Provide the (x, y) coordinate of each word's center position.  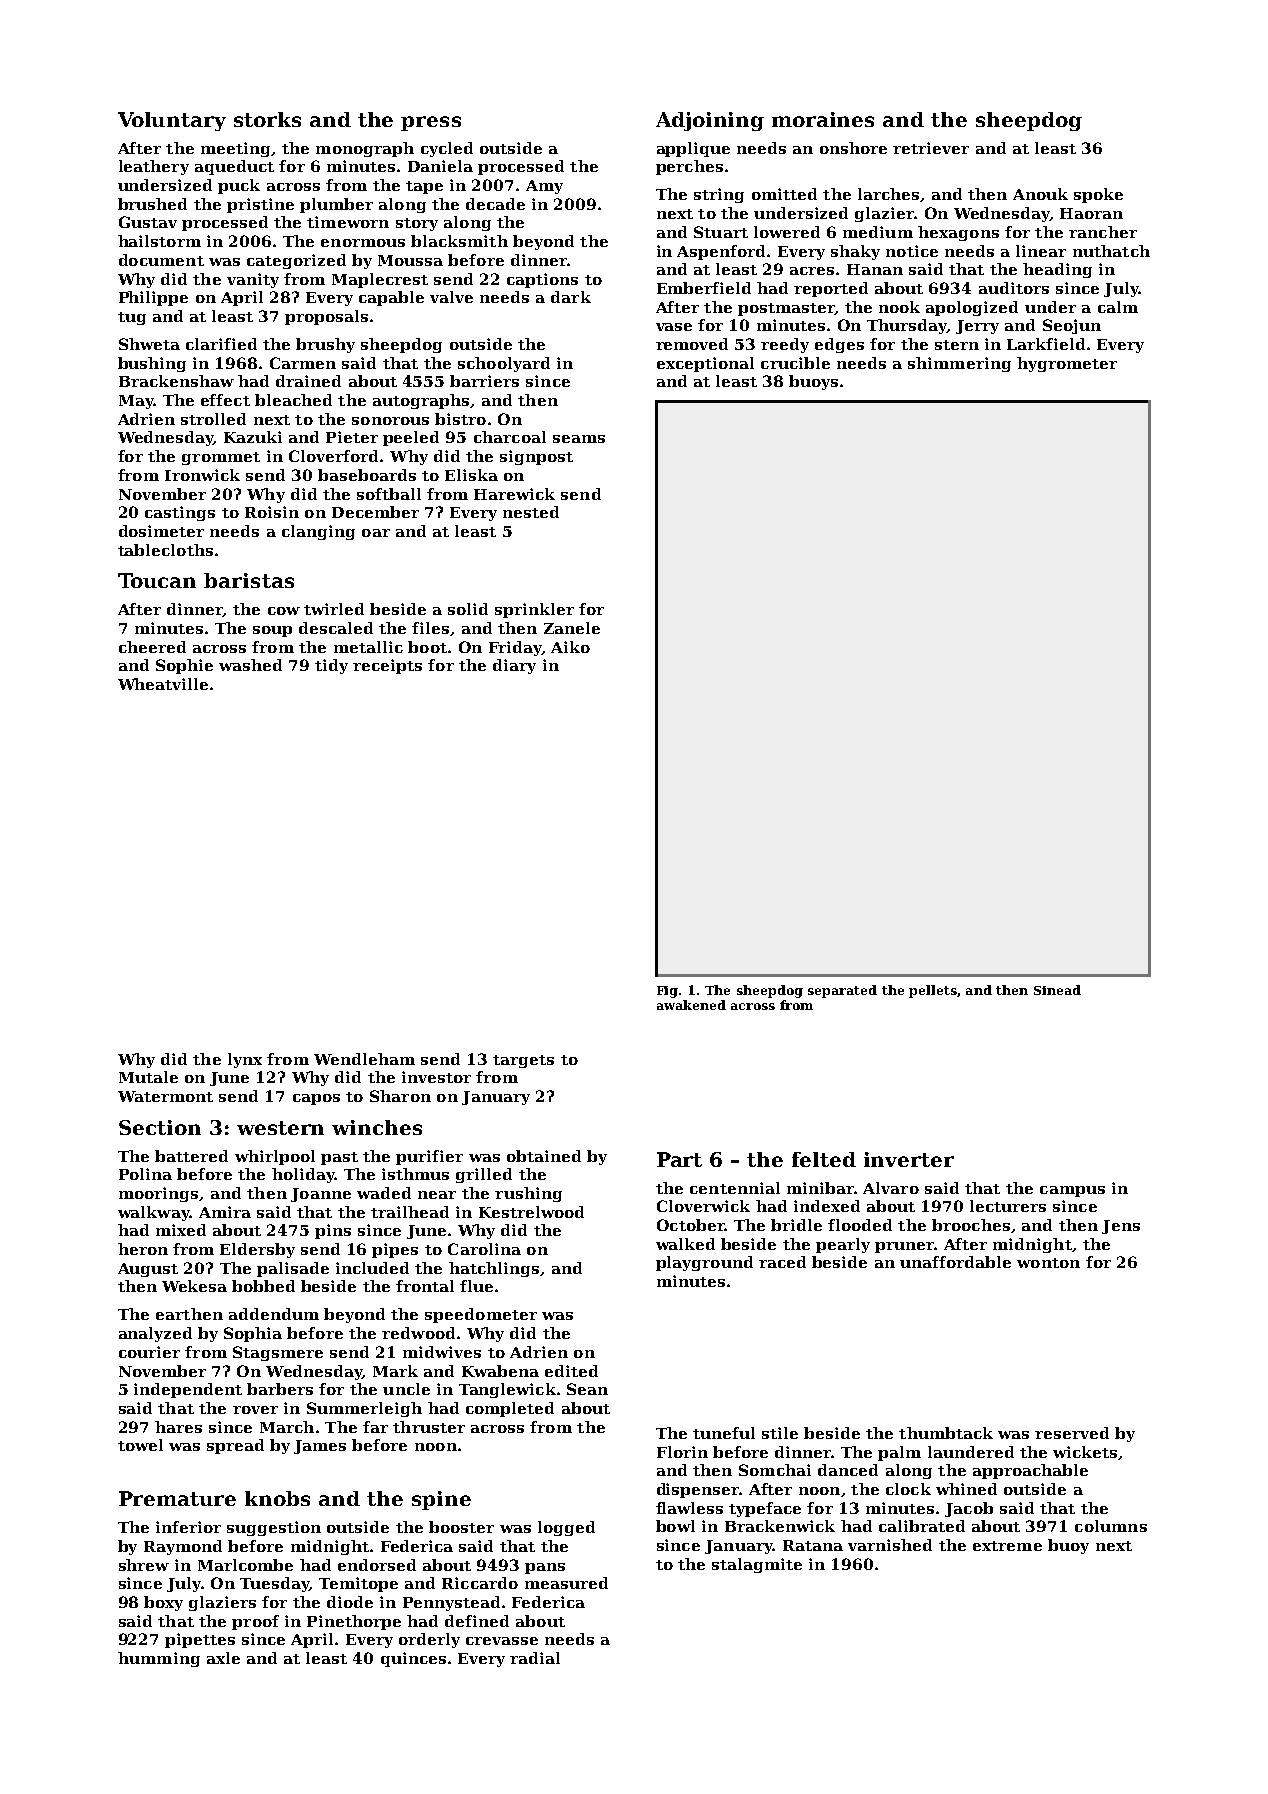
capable (391, 298)
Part (679, 1159)
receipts (387, 666)
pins (333, 1231)
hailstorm (159, 241)
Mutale (148, 1077)
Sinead (1057, 990)
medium (878, 232)
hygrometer (1067, 364)
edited (571, 1371)
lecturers (1008, 1206)
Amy (544, 187)
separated (842, 991)
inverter (909, 1159)
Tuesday (274, 1584)
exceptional (705, 364)
